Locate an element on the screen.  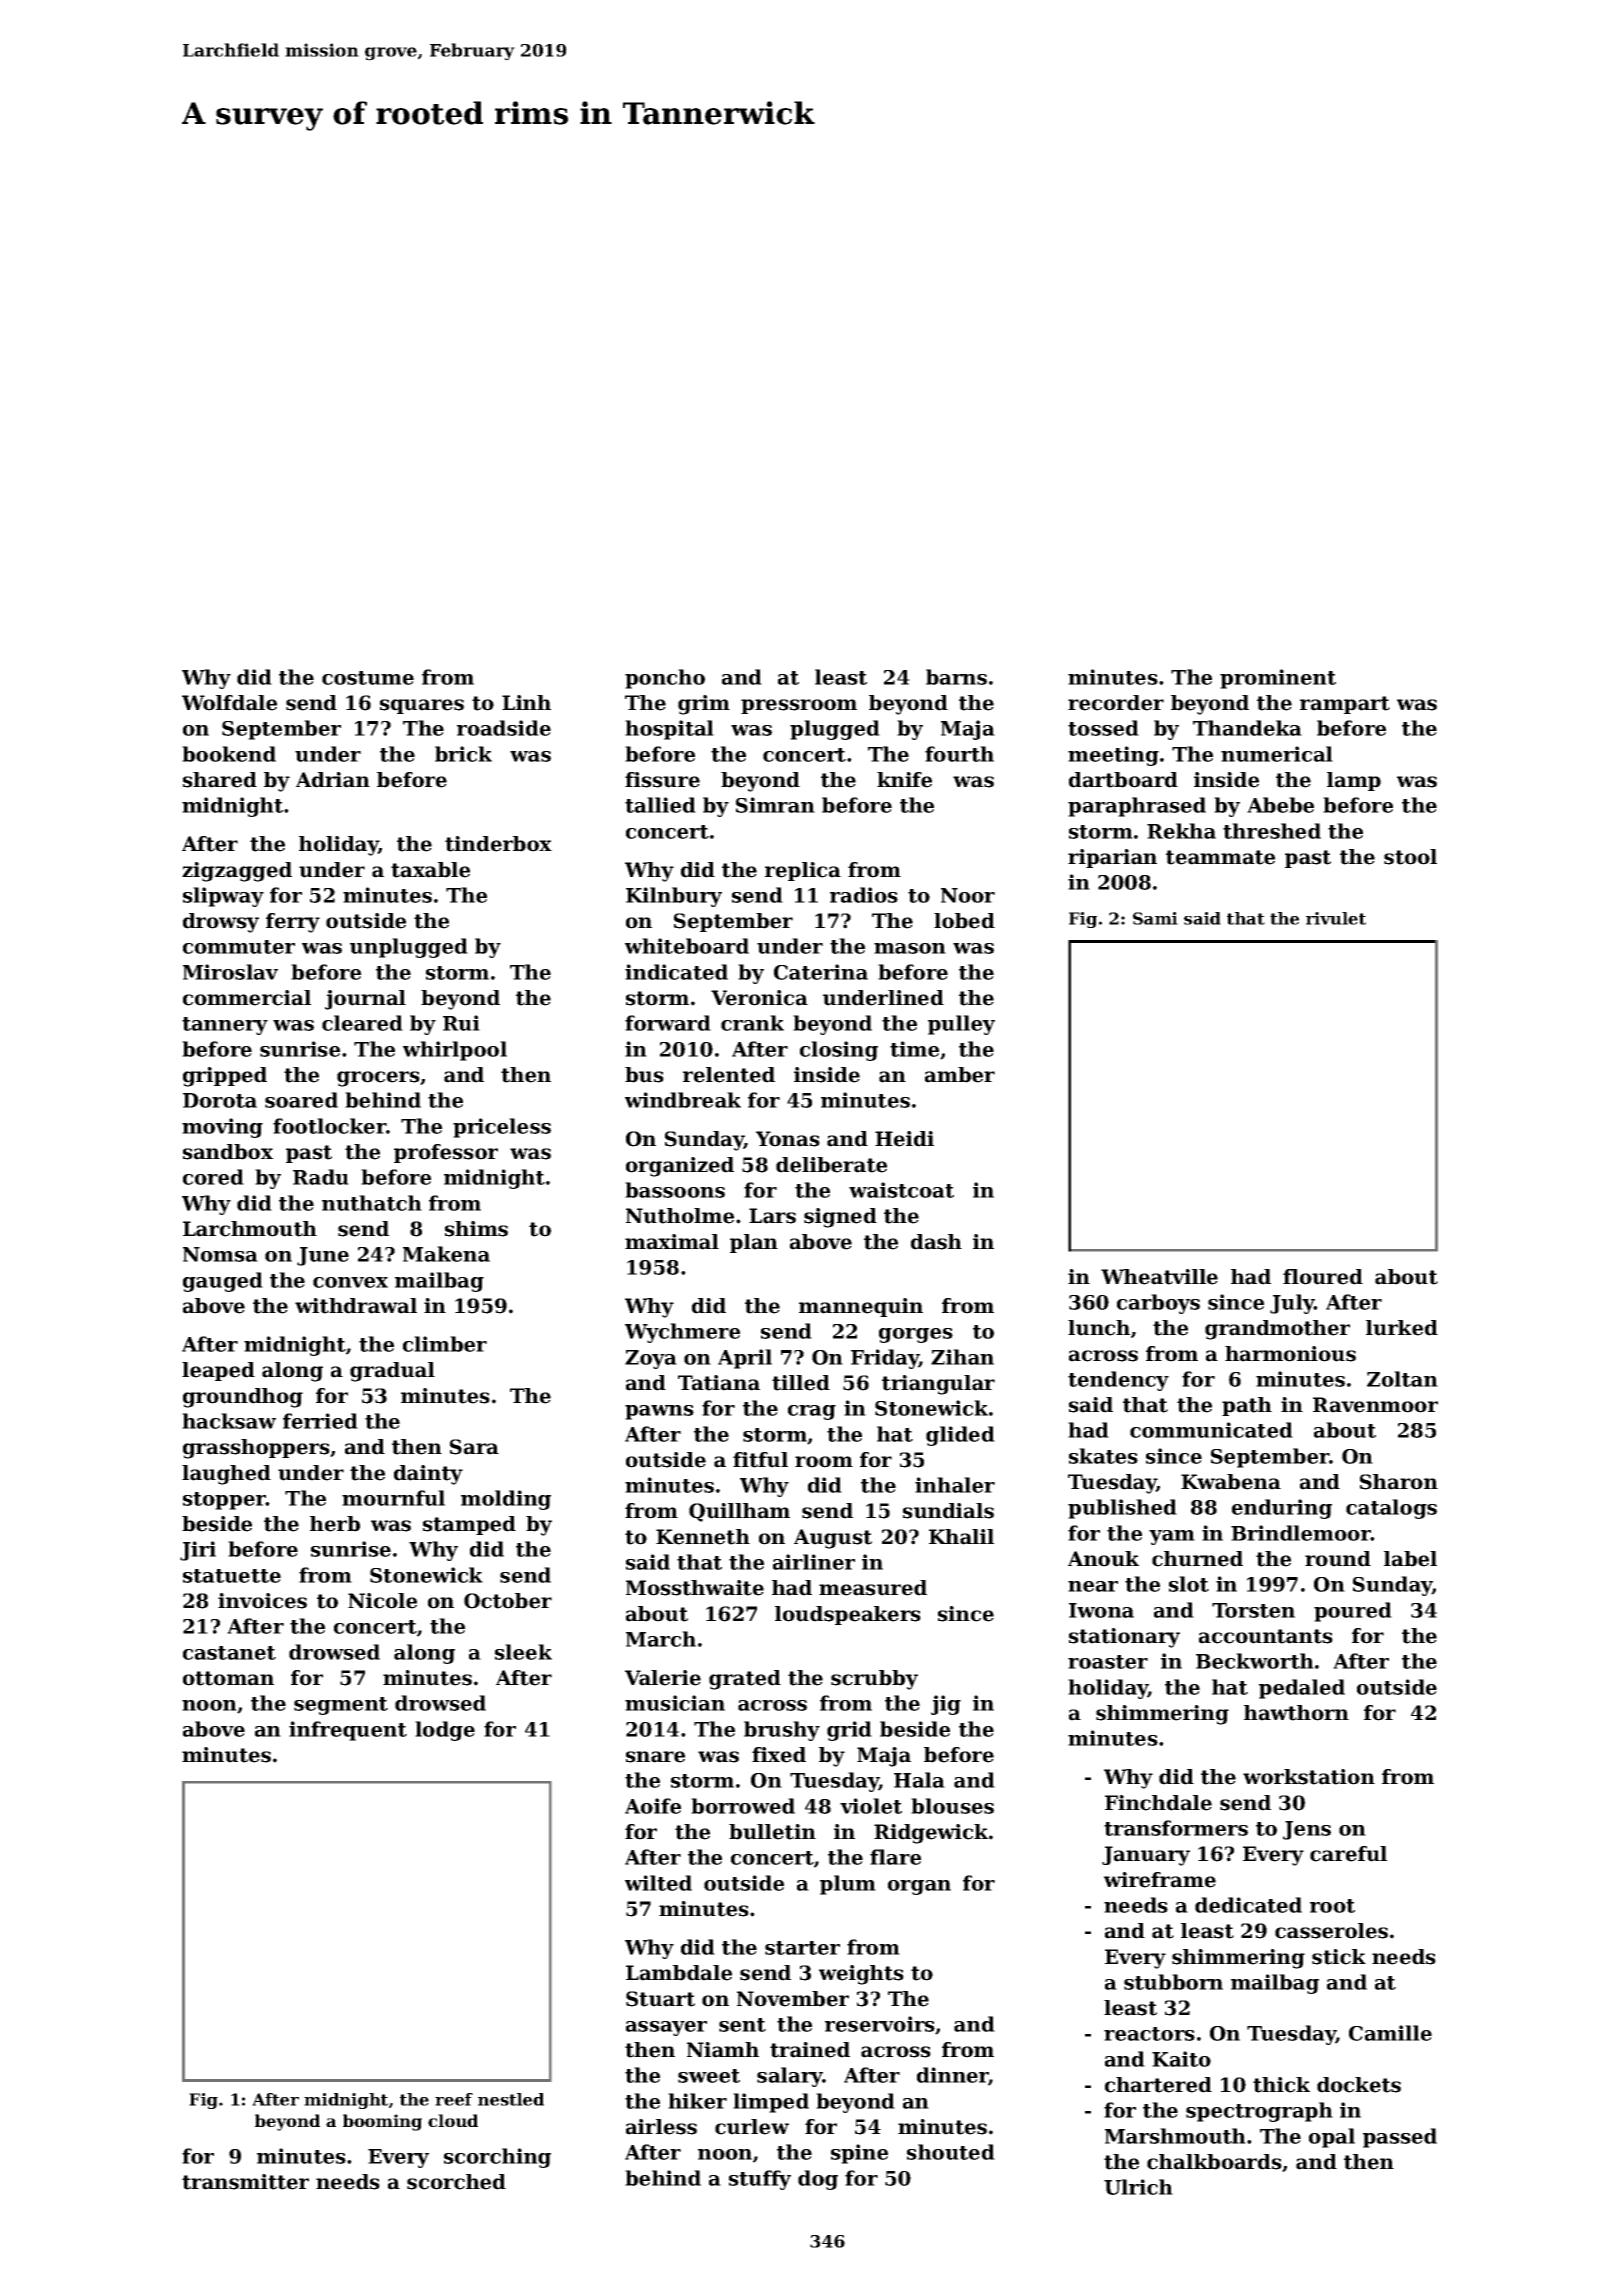
transmitter is located at coordinates (245, 2182).
